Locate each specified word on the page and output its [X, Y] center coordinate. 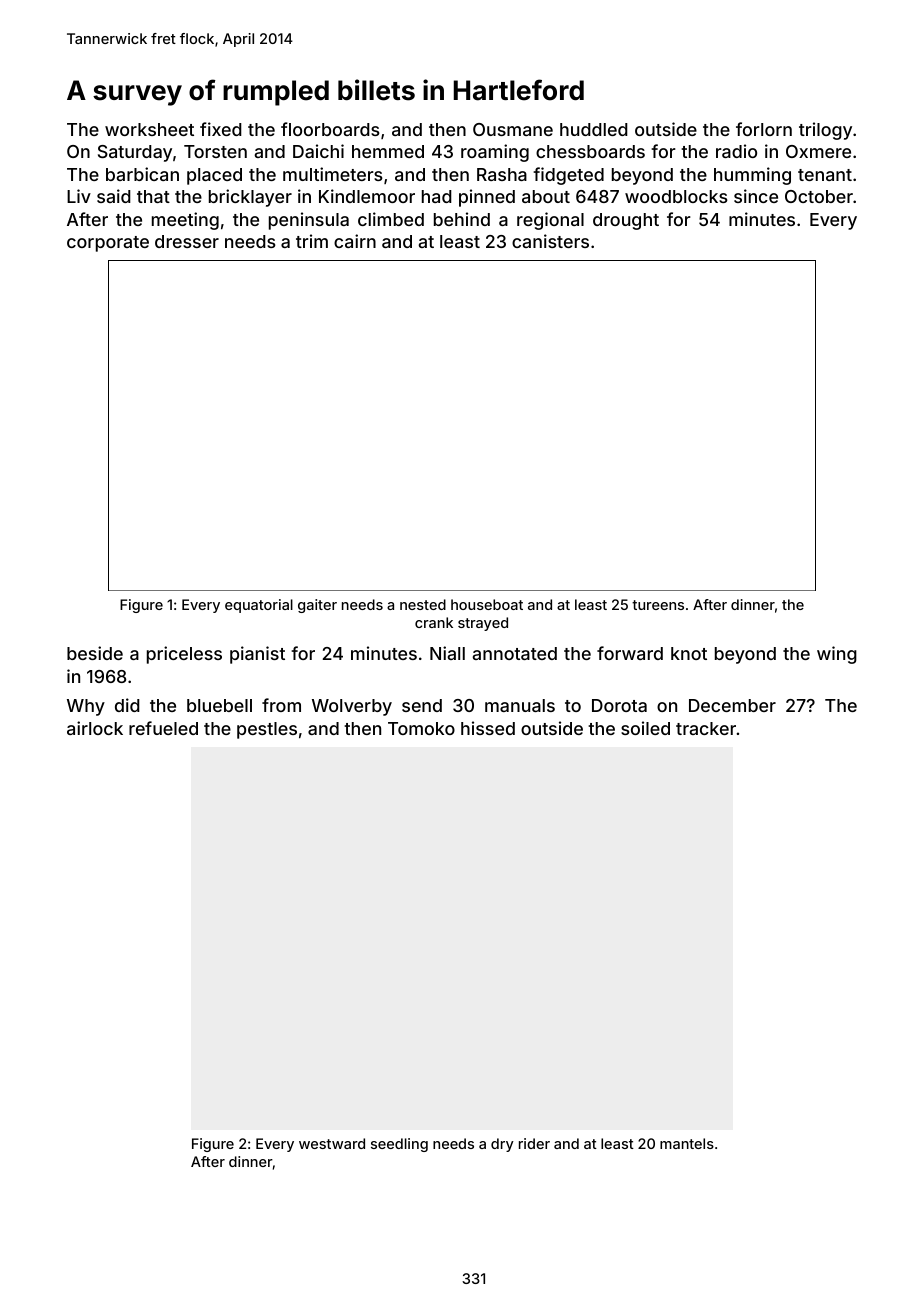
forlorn [764, 129]
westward [332, 1143]
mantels [687, 1143]
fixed [221, 129]
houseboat [487, 604]
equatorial [259, 606]
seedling [399, 1145]
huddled [594, 129]
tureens [658, 605]
